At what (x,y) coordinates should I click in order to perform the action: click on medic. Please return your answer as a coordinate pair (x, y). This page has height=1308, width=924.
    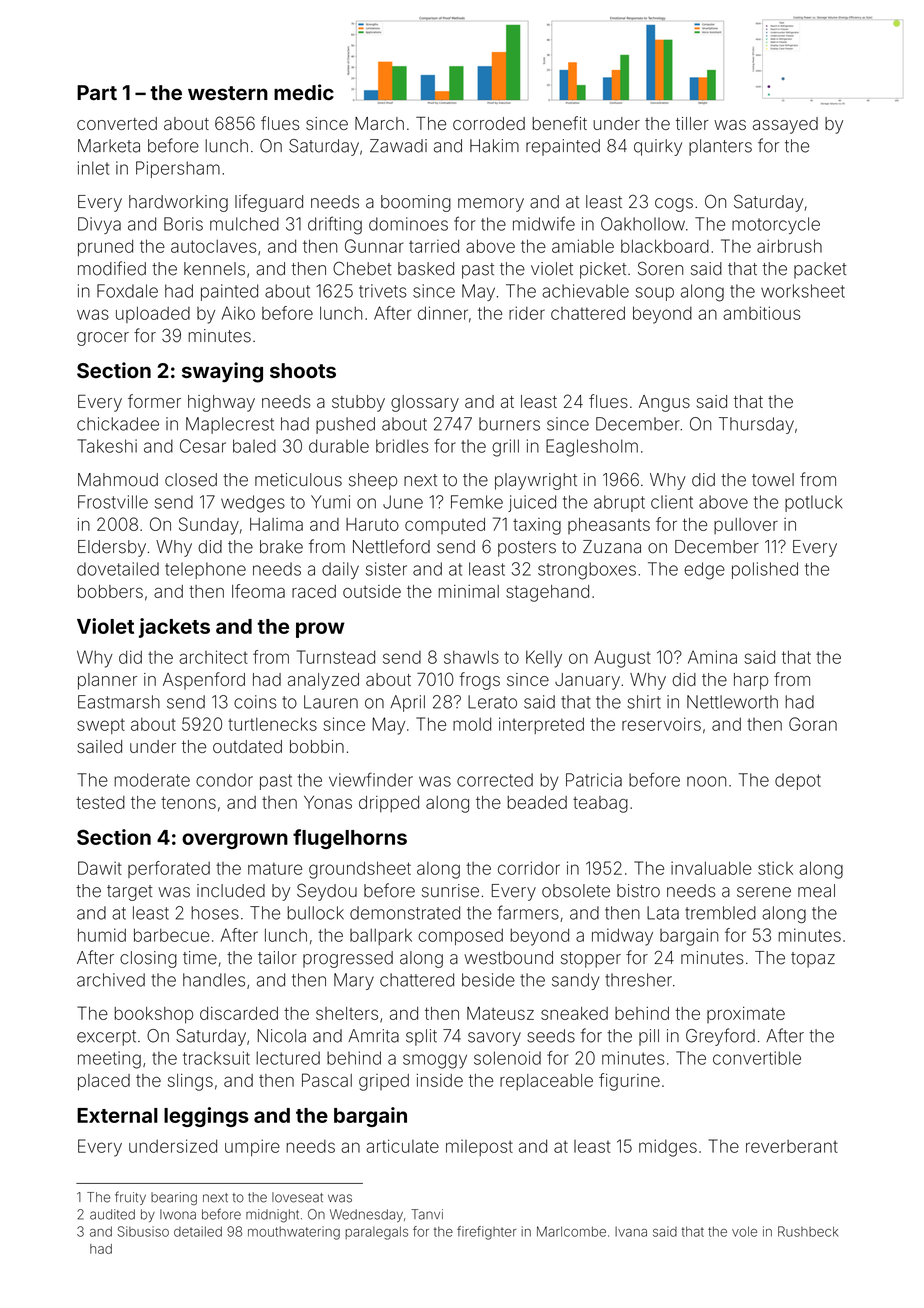
    Looking at the image, I should click on (304, 92).
